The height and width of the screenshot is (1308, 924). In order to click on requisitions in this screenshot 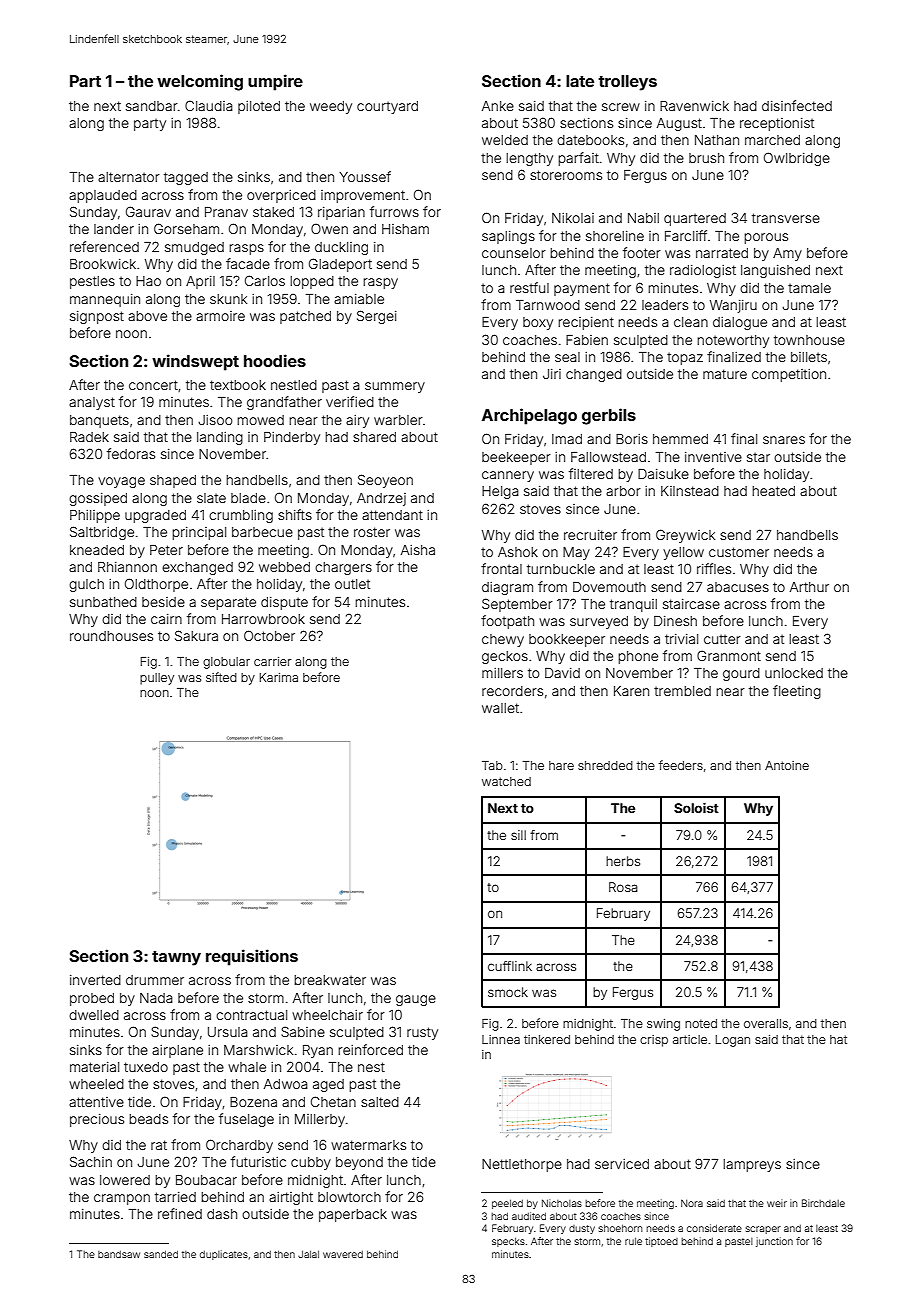, I will do `click(252, 957)`.
